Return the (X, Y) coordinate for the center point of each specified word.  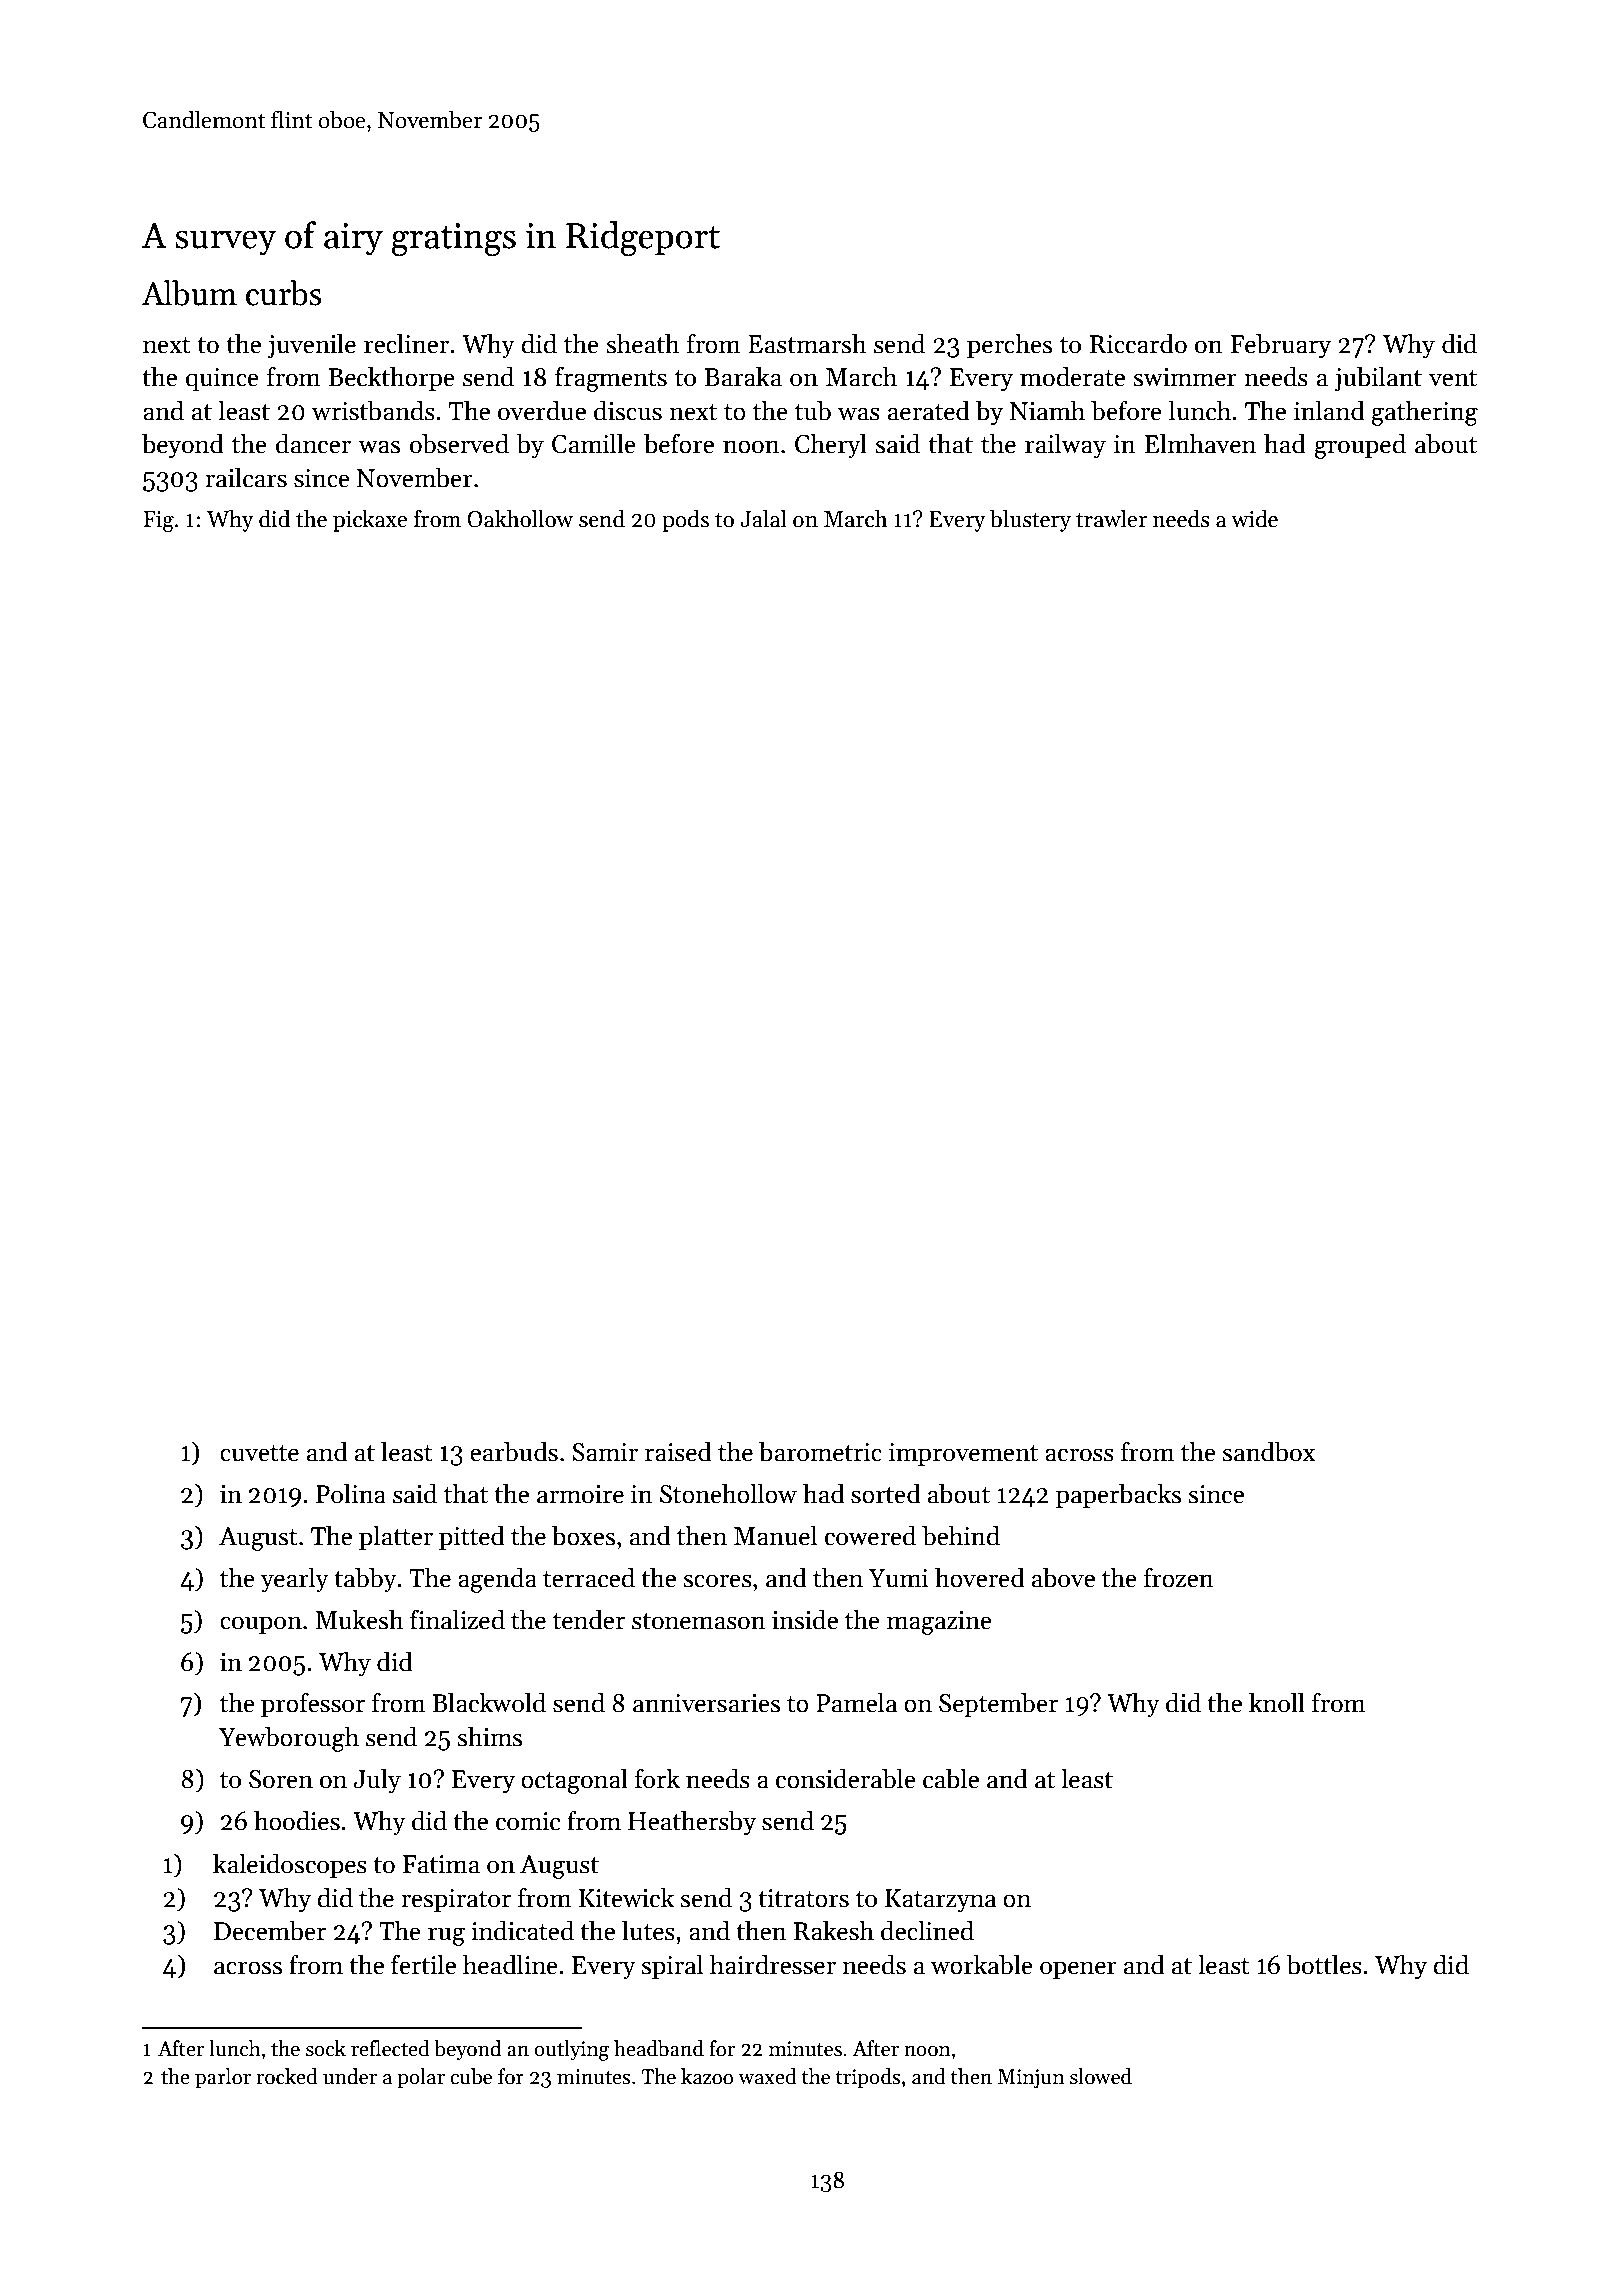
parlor (223, 2078)
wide (1254, 519)
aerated (929, 410)
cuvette (259, 1453)
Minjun (1031, 2079)
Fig (158, 521)
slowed (1101, 2076)
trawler (1111, 519)
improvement (963, 1454)
